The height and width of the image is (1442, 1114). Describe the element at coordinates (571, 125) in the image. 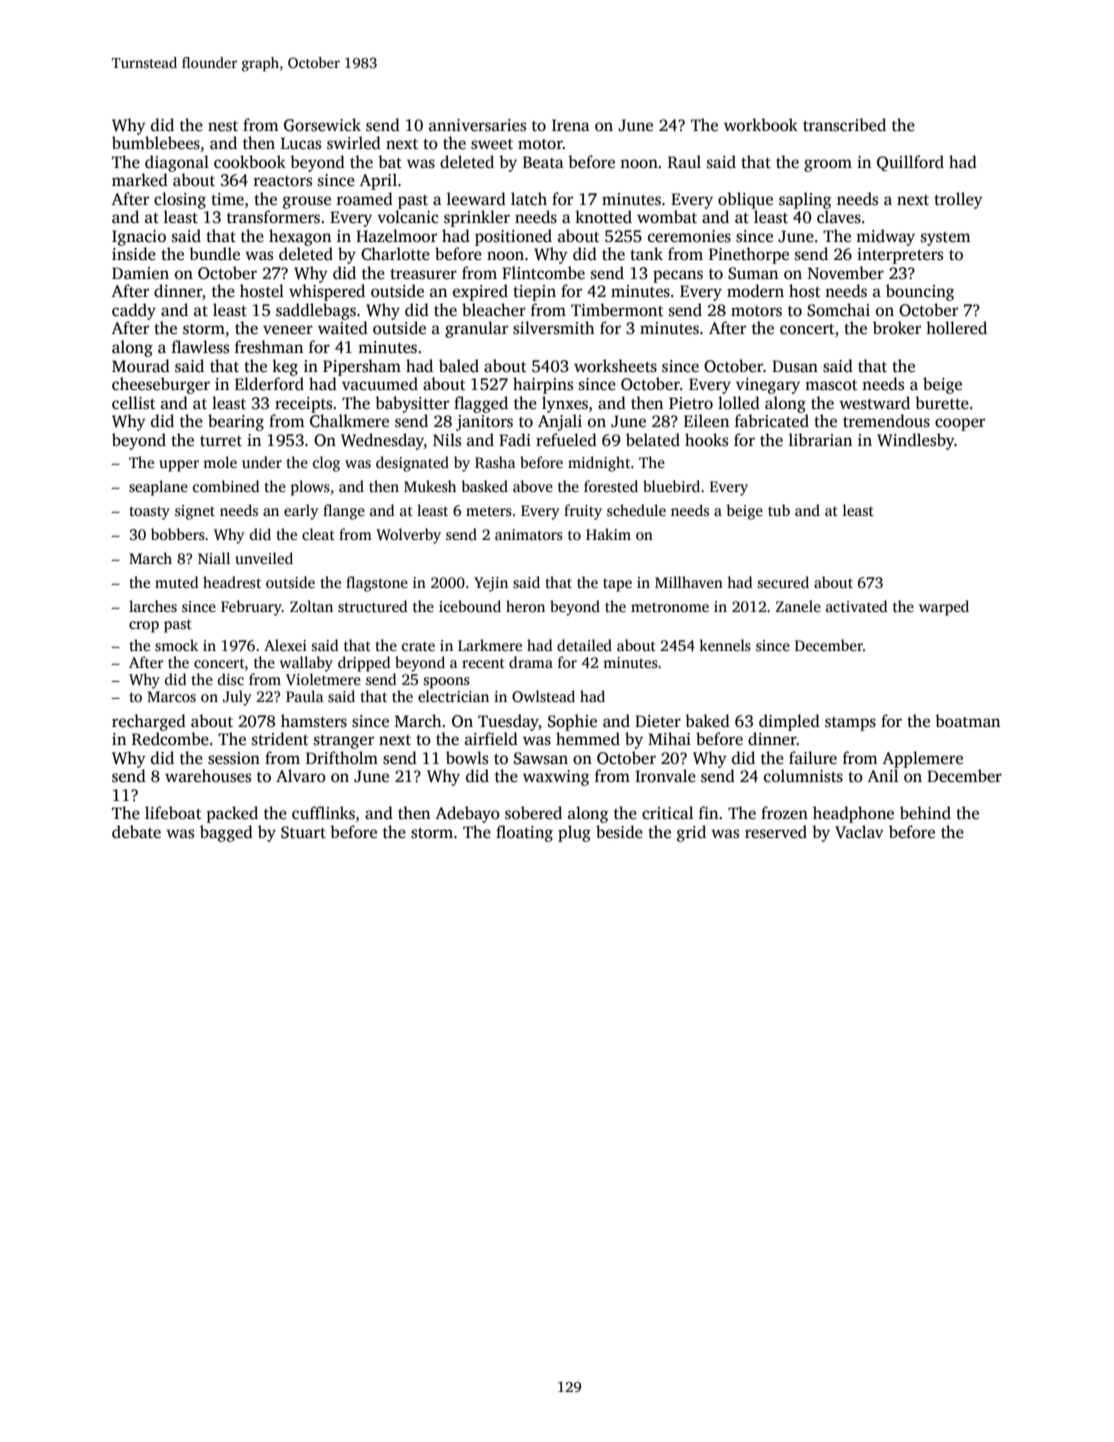

I see `Irena` at that location.
